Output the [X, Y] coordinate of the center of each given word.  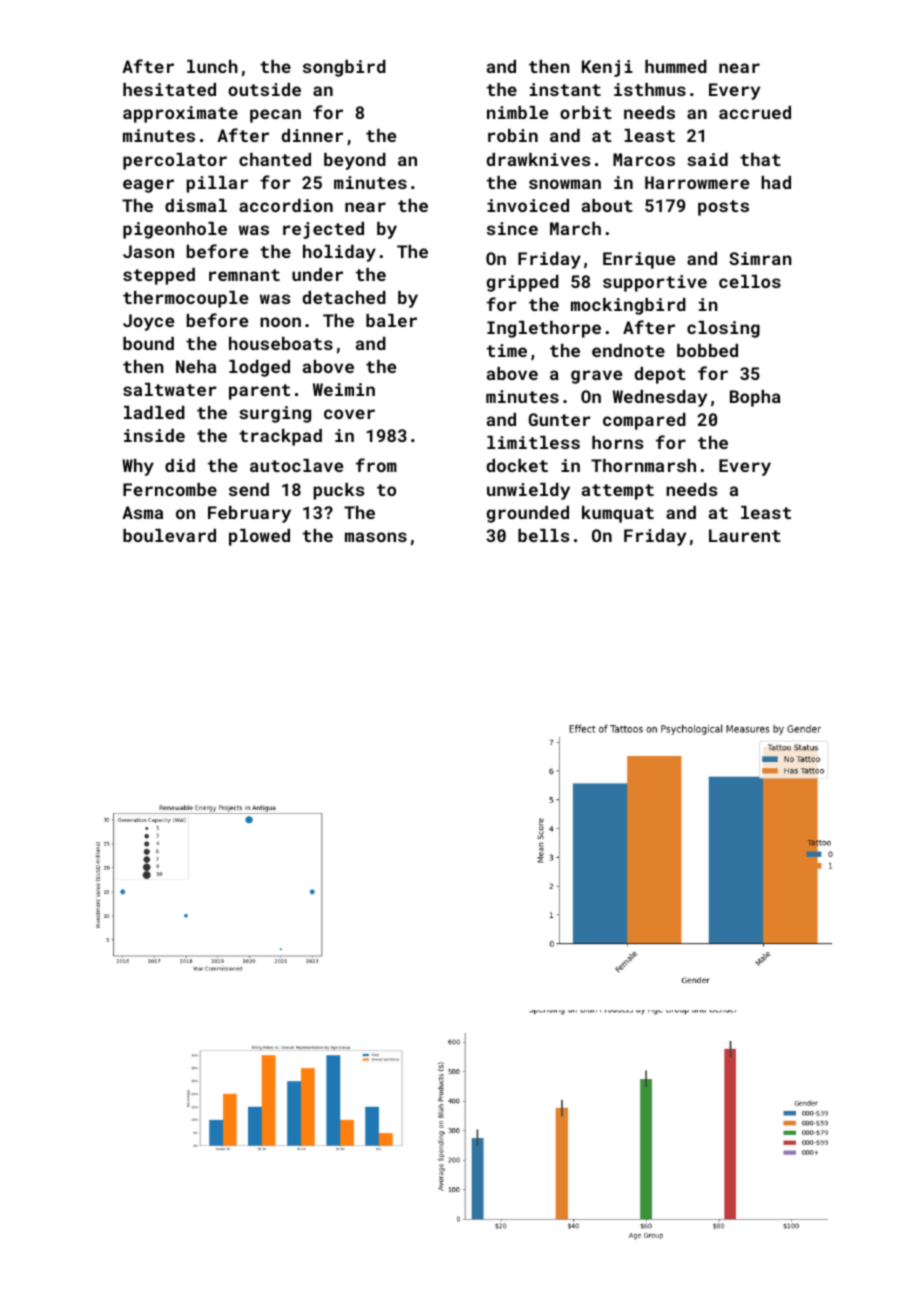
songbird [344, 68]
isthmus [650, 89]
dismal [196, 205]
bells [544, 535]
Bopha [755, 398]
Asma [142, 512]
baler [391, 320]
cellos [750, 281]
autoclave [296, 465]
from [376, 465]
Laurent [745, 535]
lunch [212, 66]
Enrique [639, 260]
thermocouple [185, 299]
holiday [339, 253]
